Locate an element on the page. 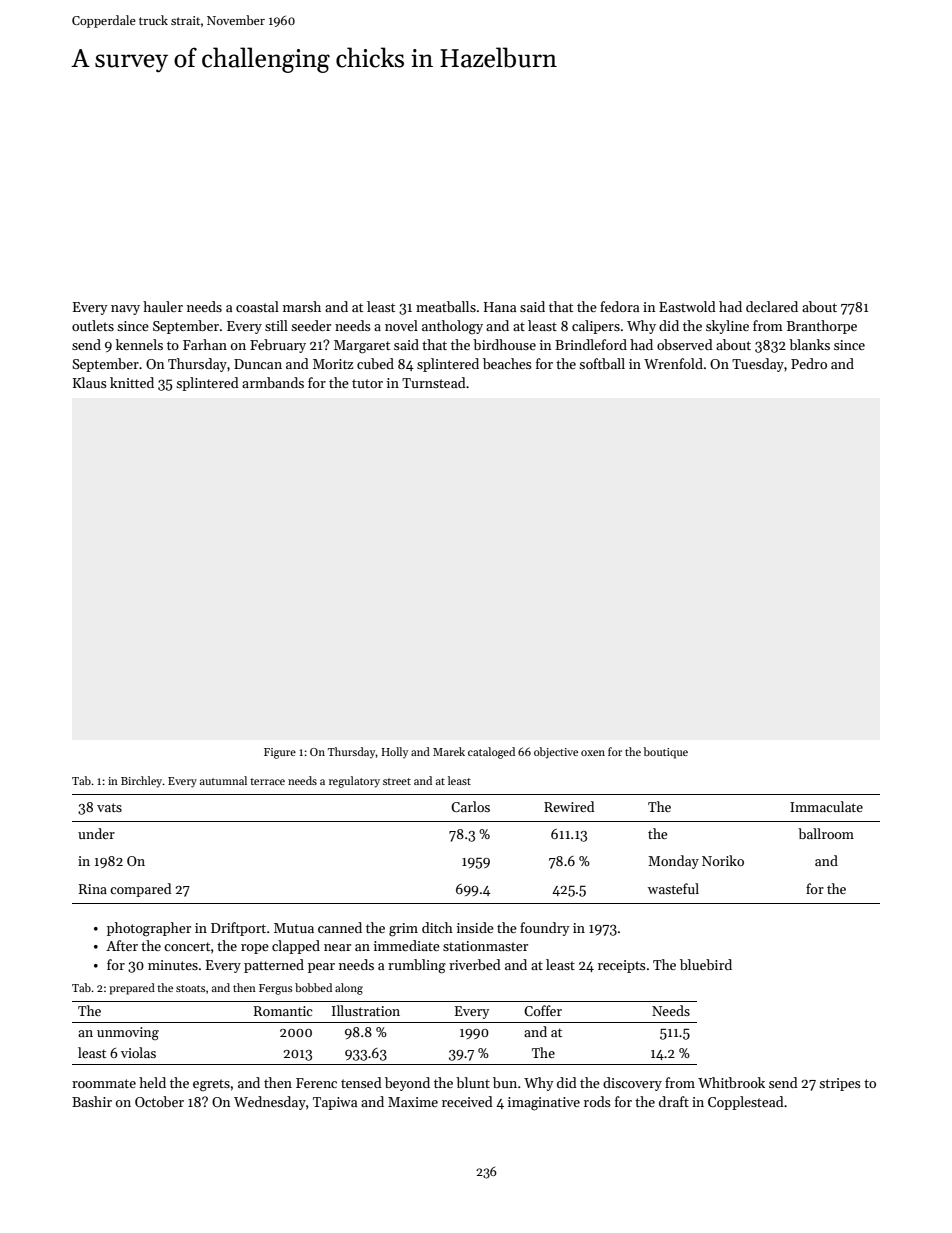 The width and height of the document is (952, 1233). novel is located at coordinates (401, 325).
